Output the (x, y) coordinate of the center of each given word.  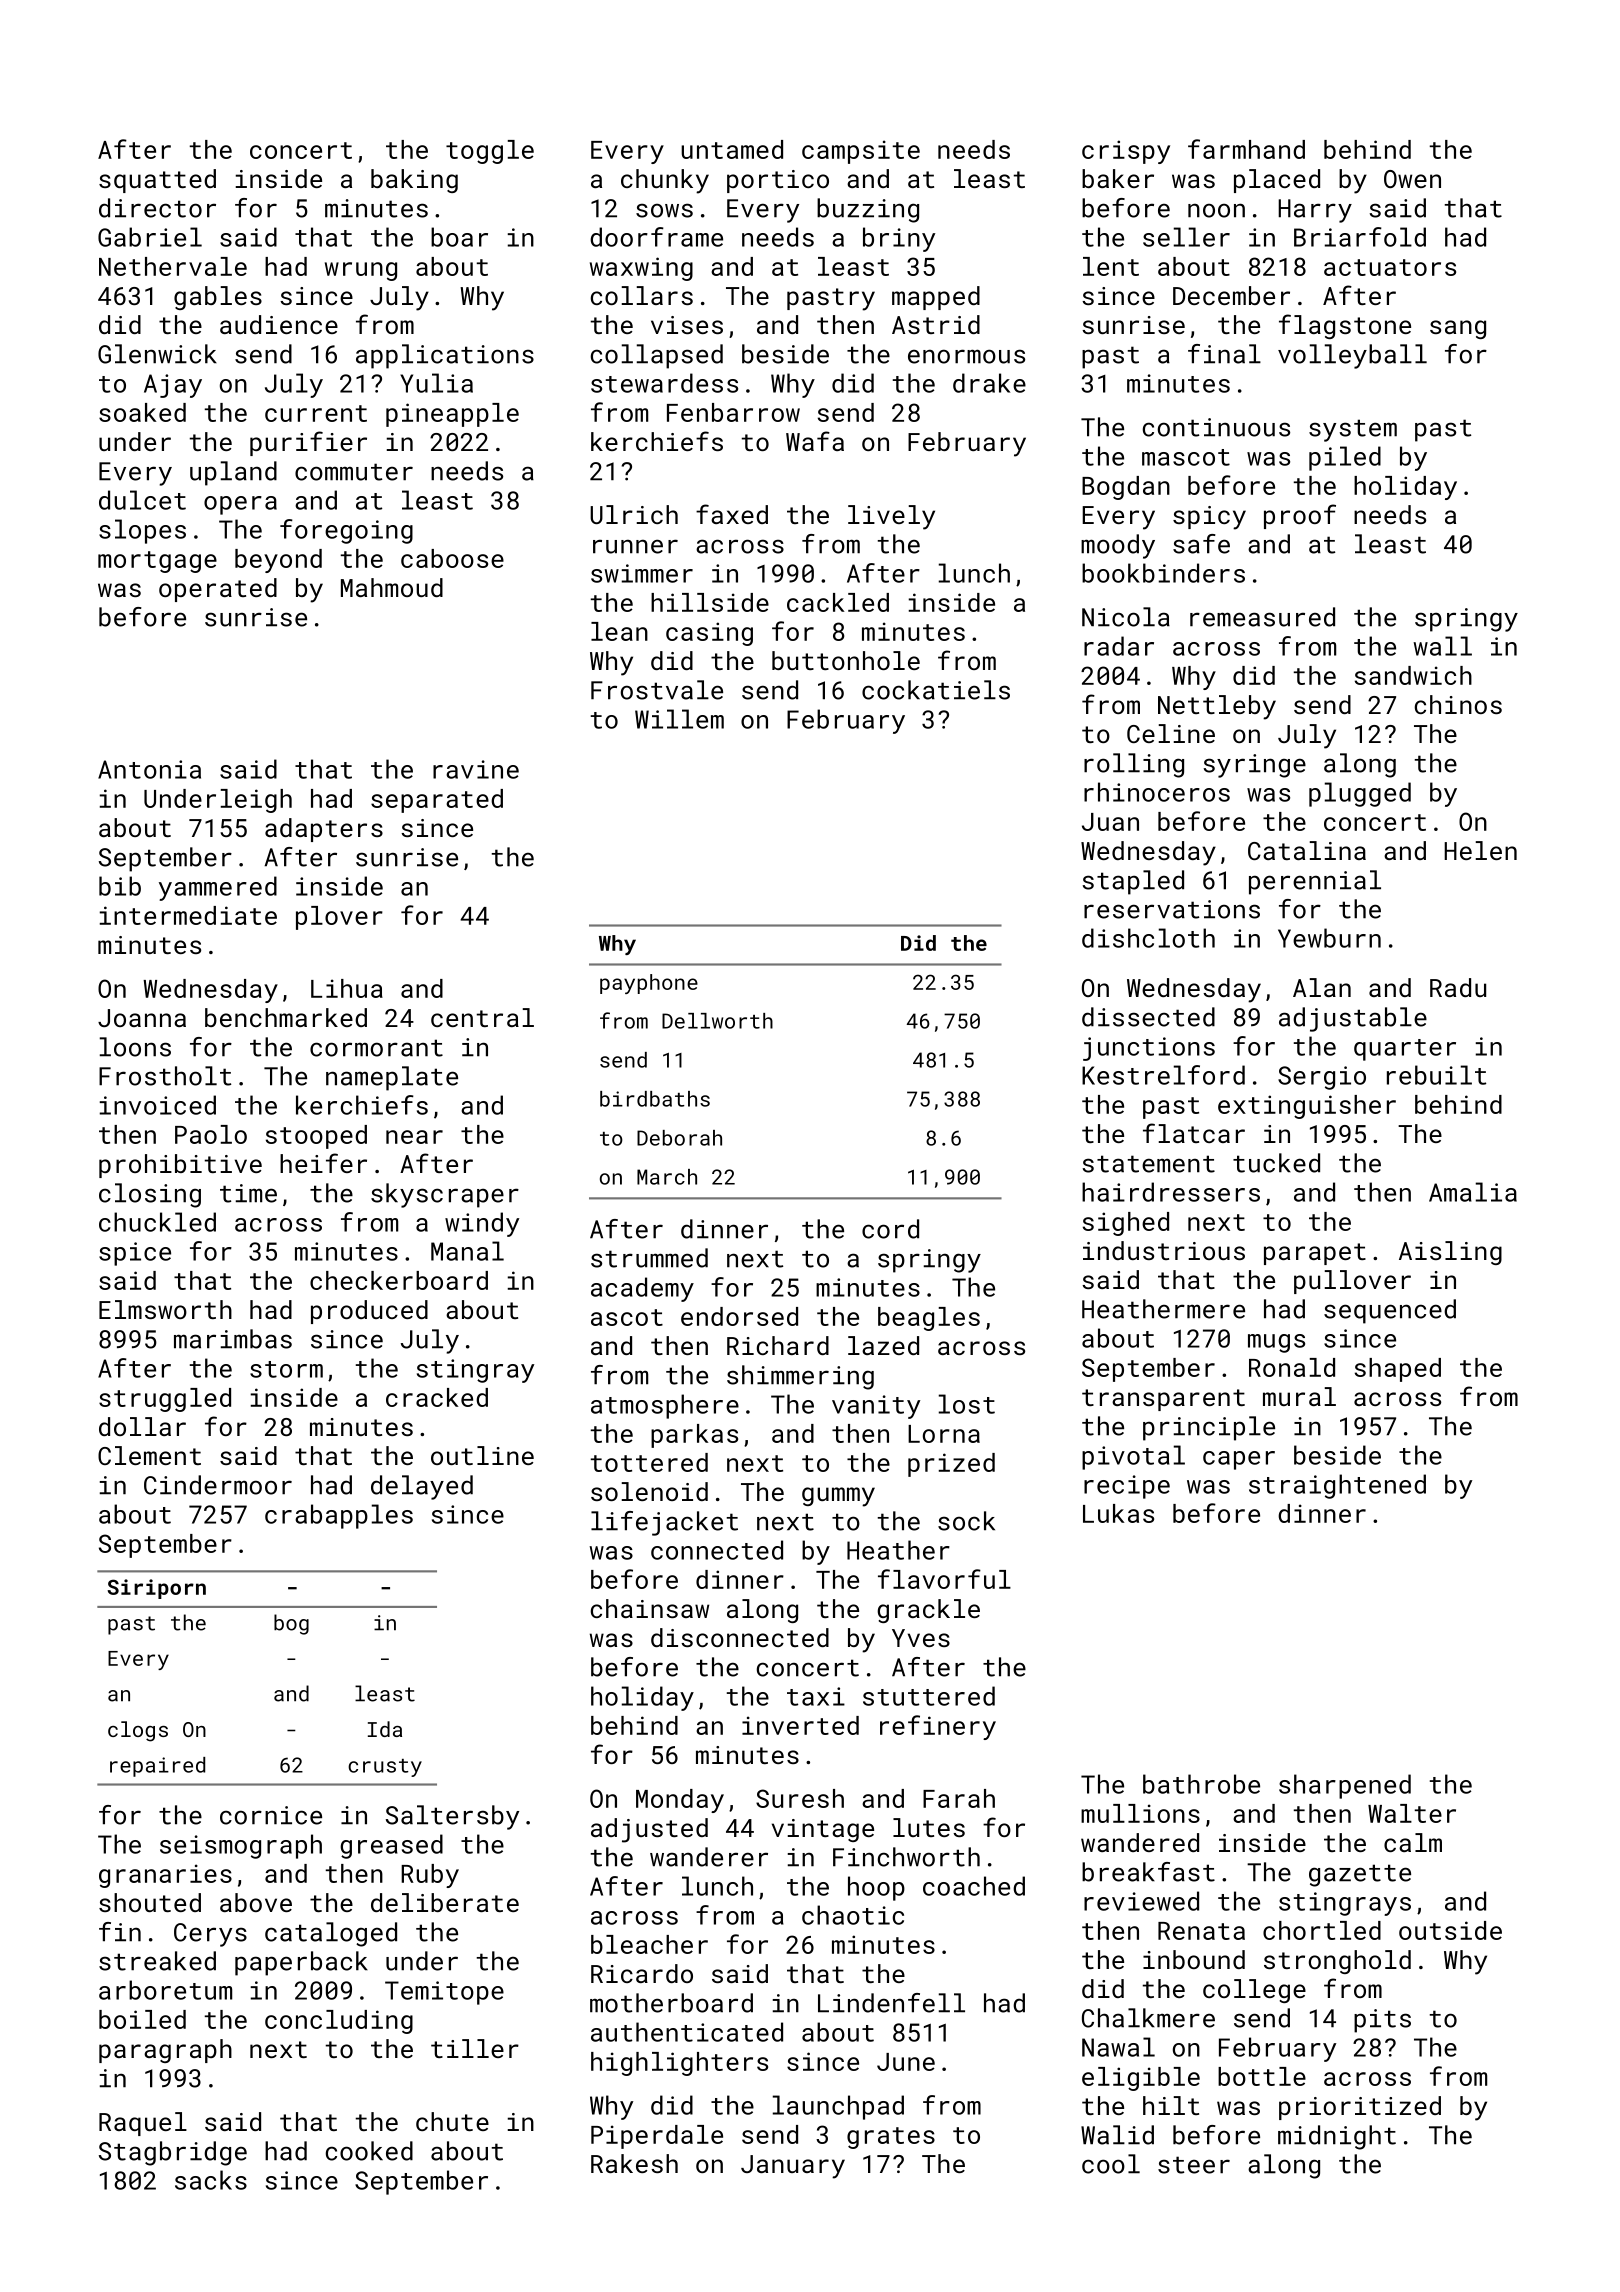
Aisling (1450, 1253)
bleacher (649, 1944)
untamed (732, 149)
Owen (1412, 179)
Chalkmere (1148, 2018)
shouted (150, 1902)
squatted (157, 181)
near (414, 1137)
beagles (929, 1319)
